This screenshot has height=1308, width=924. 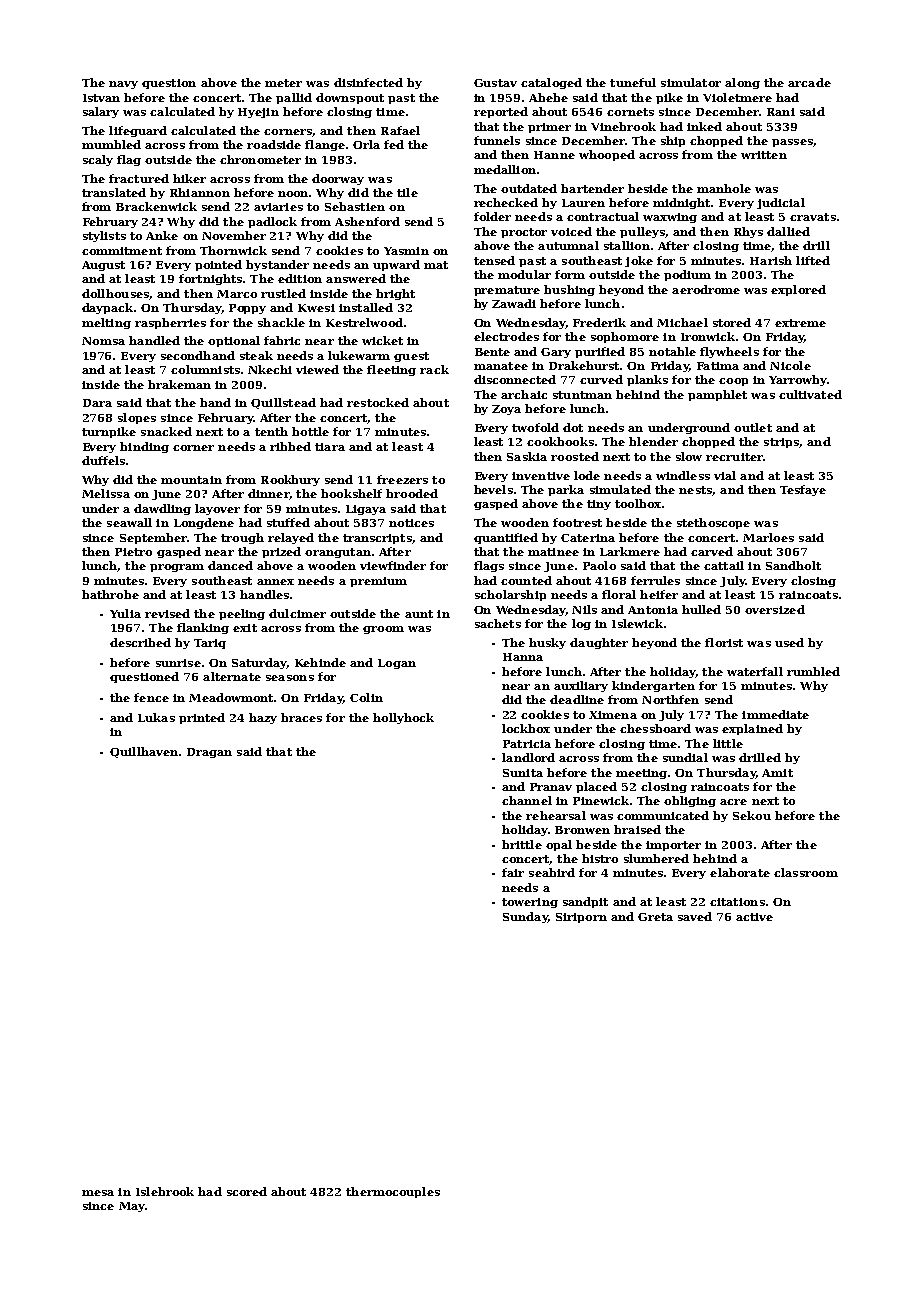 What do you see at coordinates (247, 1191) in the screenshot?
I see `scored` at bounding box center [247, 1191].
